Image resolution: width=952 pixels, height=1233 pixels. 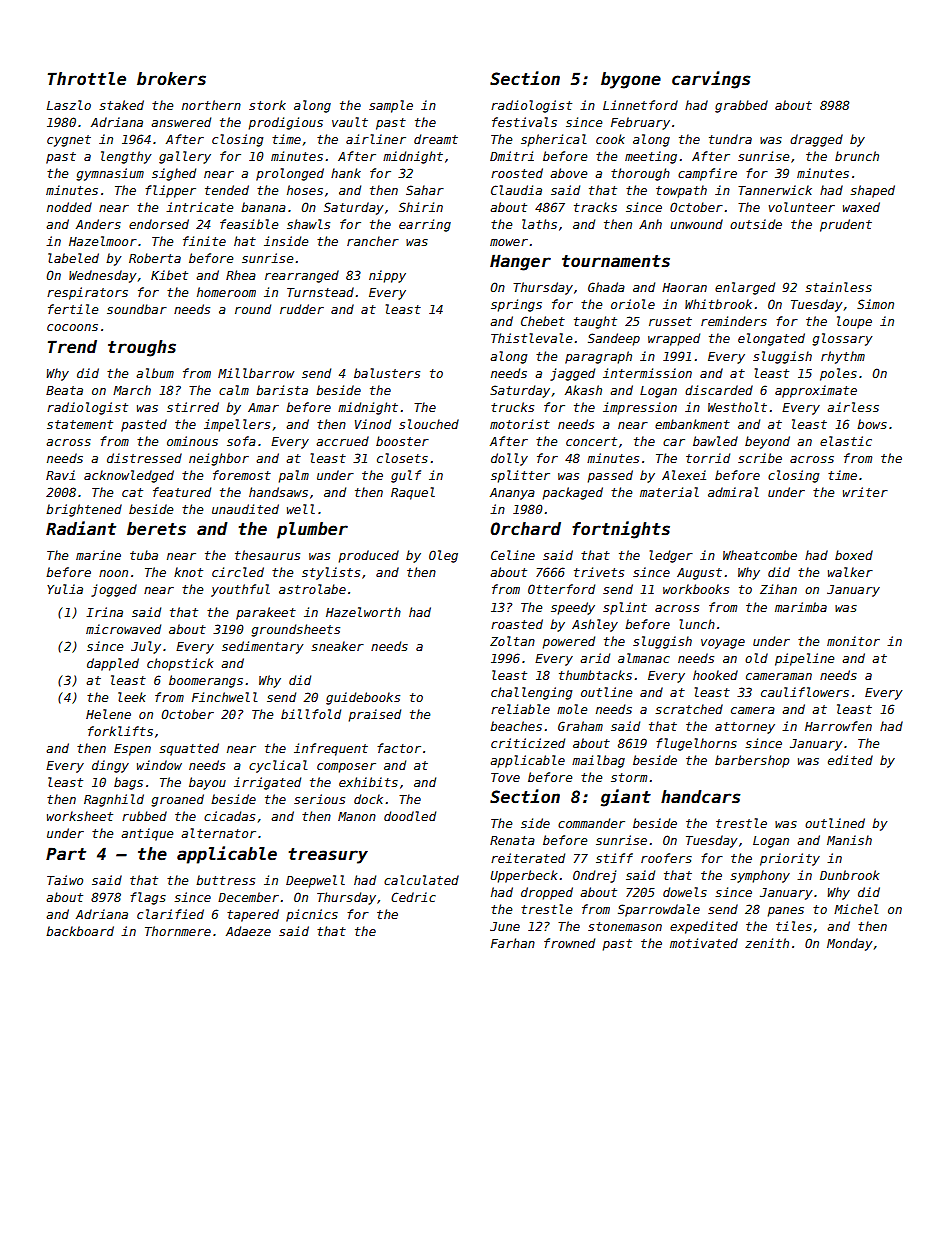 I want to click on carvings, so click(x=711, y=80).
